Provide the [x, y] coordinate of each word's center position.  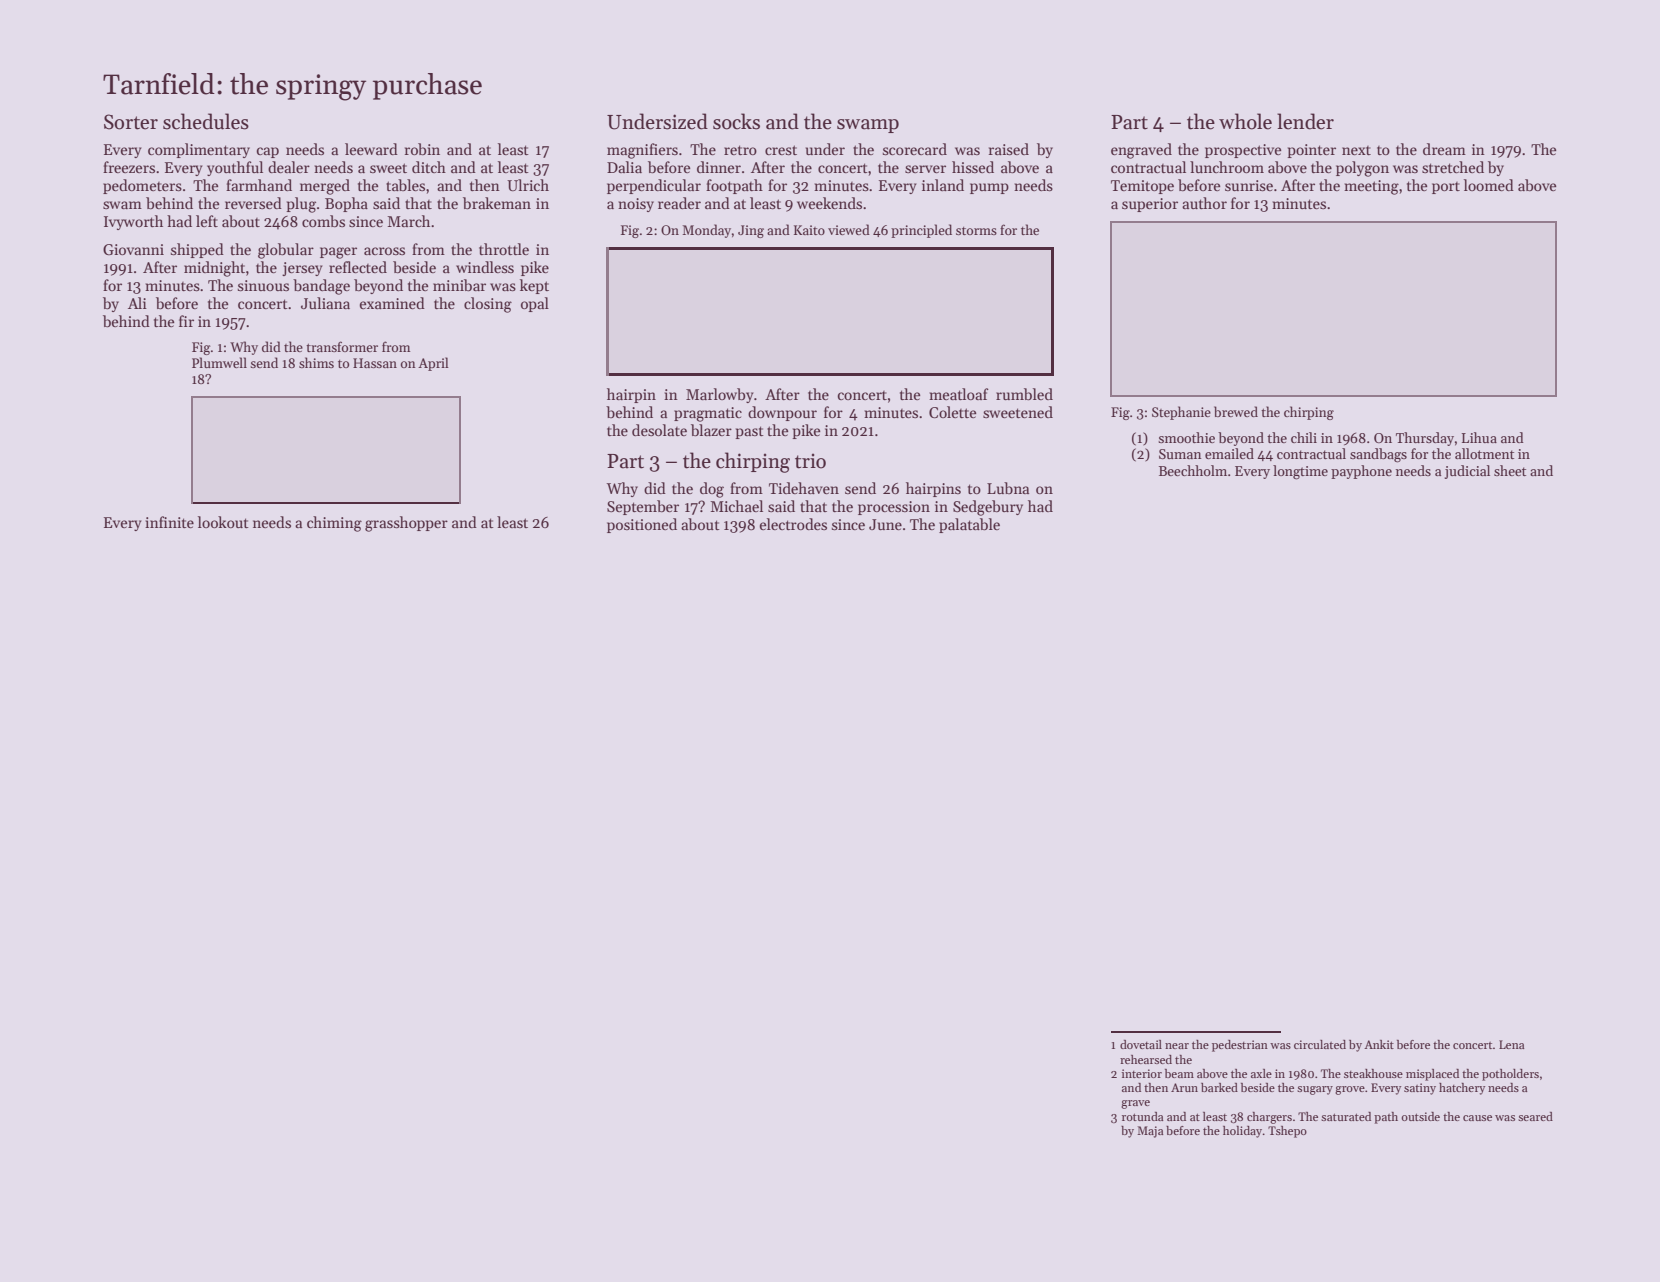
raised [1009, 149]
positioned [642, 525]
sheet [1510, 470]
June [885, 524]
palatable [969, 525]
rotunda [1142, 1116]
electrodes [793, 524]
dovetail [1141, 1044]
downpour [782, 413]
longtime [1300, 472]
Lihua [1479, 437]
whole [1245, 121]
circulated [1320, 1044]
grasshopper [406, 524]
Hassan [375, 363]
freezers [129, 167]
